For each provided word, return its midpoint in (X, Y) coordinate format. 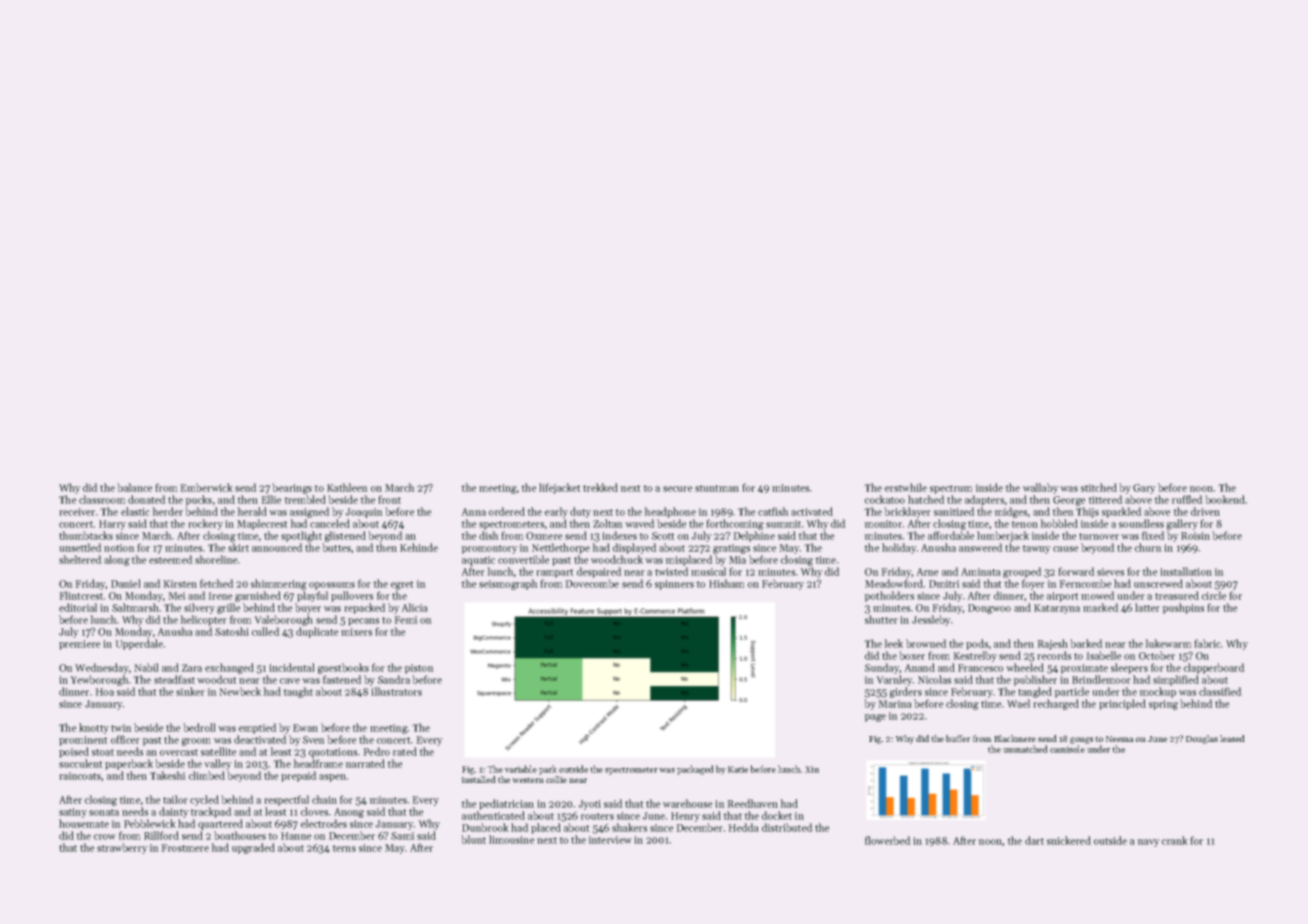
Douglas (1202, 739)
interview (610, 840)
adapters (984, 500)
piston (419, 669)
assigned (309, 512)
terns (344, 848)
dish (488, 535)
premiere (79, 645)
